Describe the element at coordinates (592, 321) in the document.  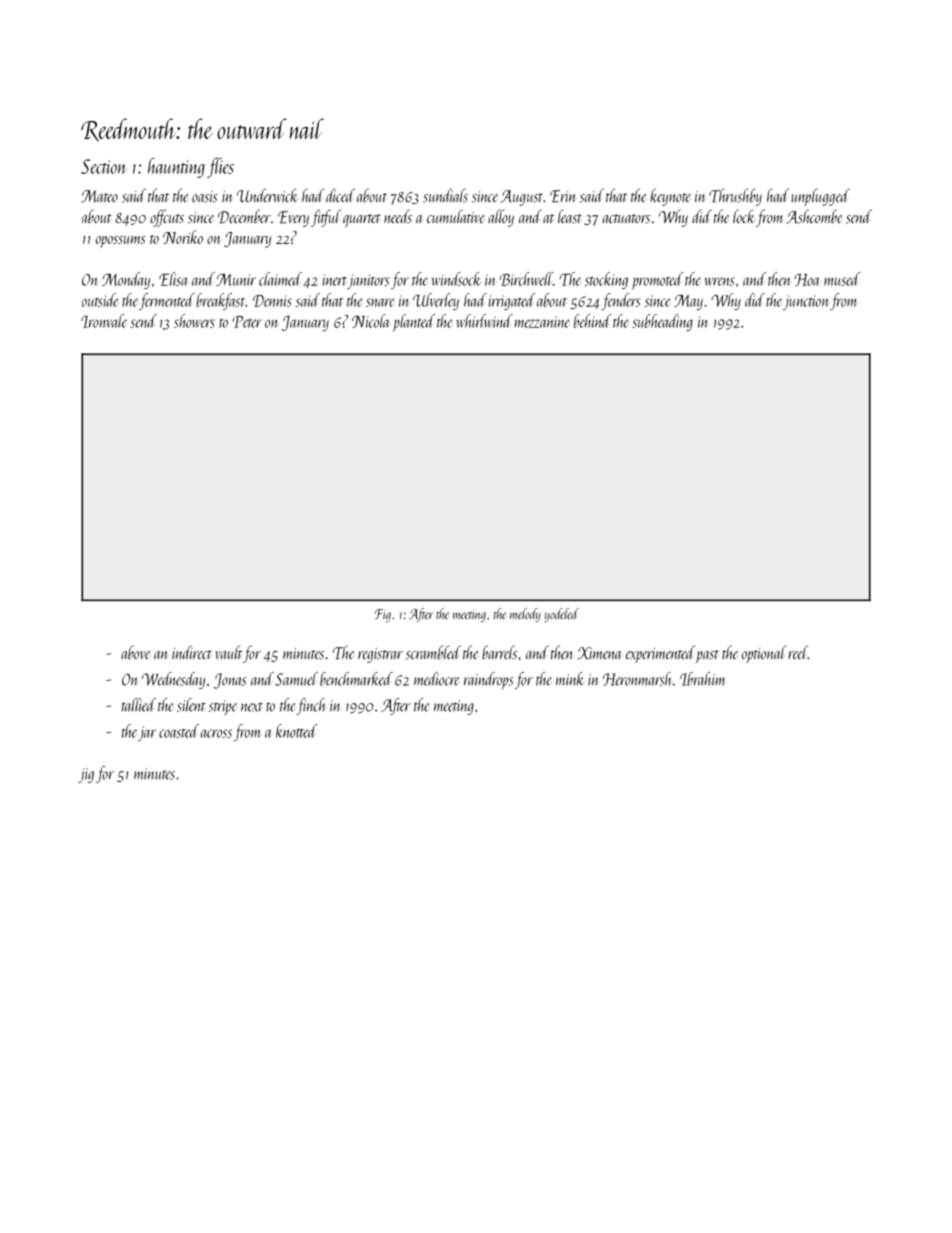
I see `behind` at that location.
